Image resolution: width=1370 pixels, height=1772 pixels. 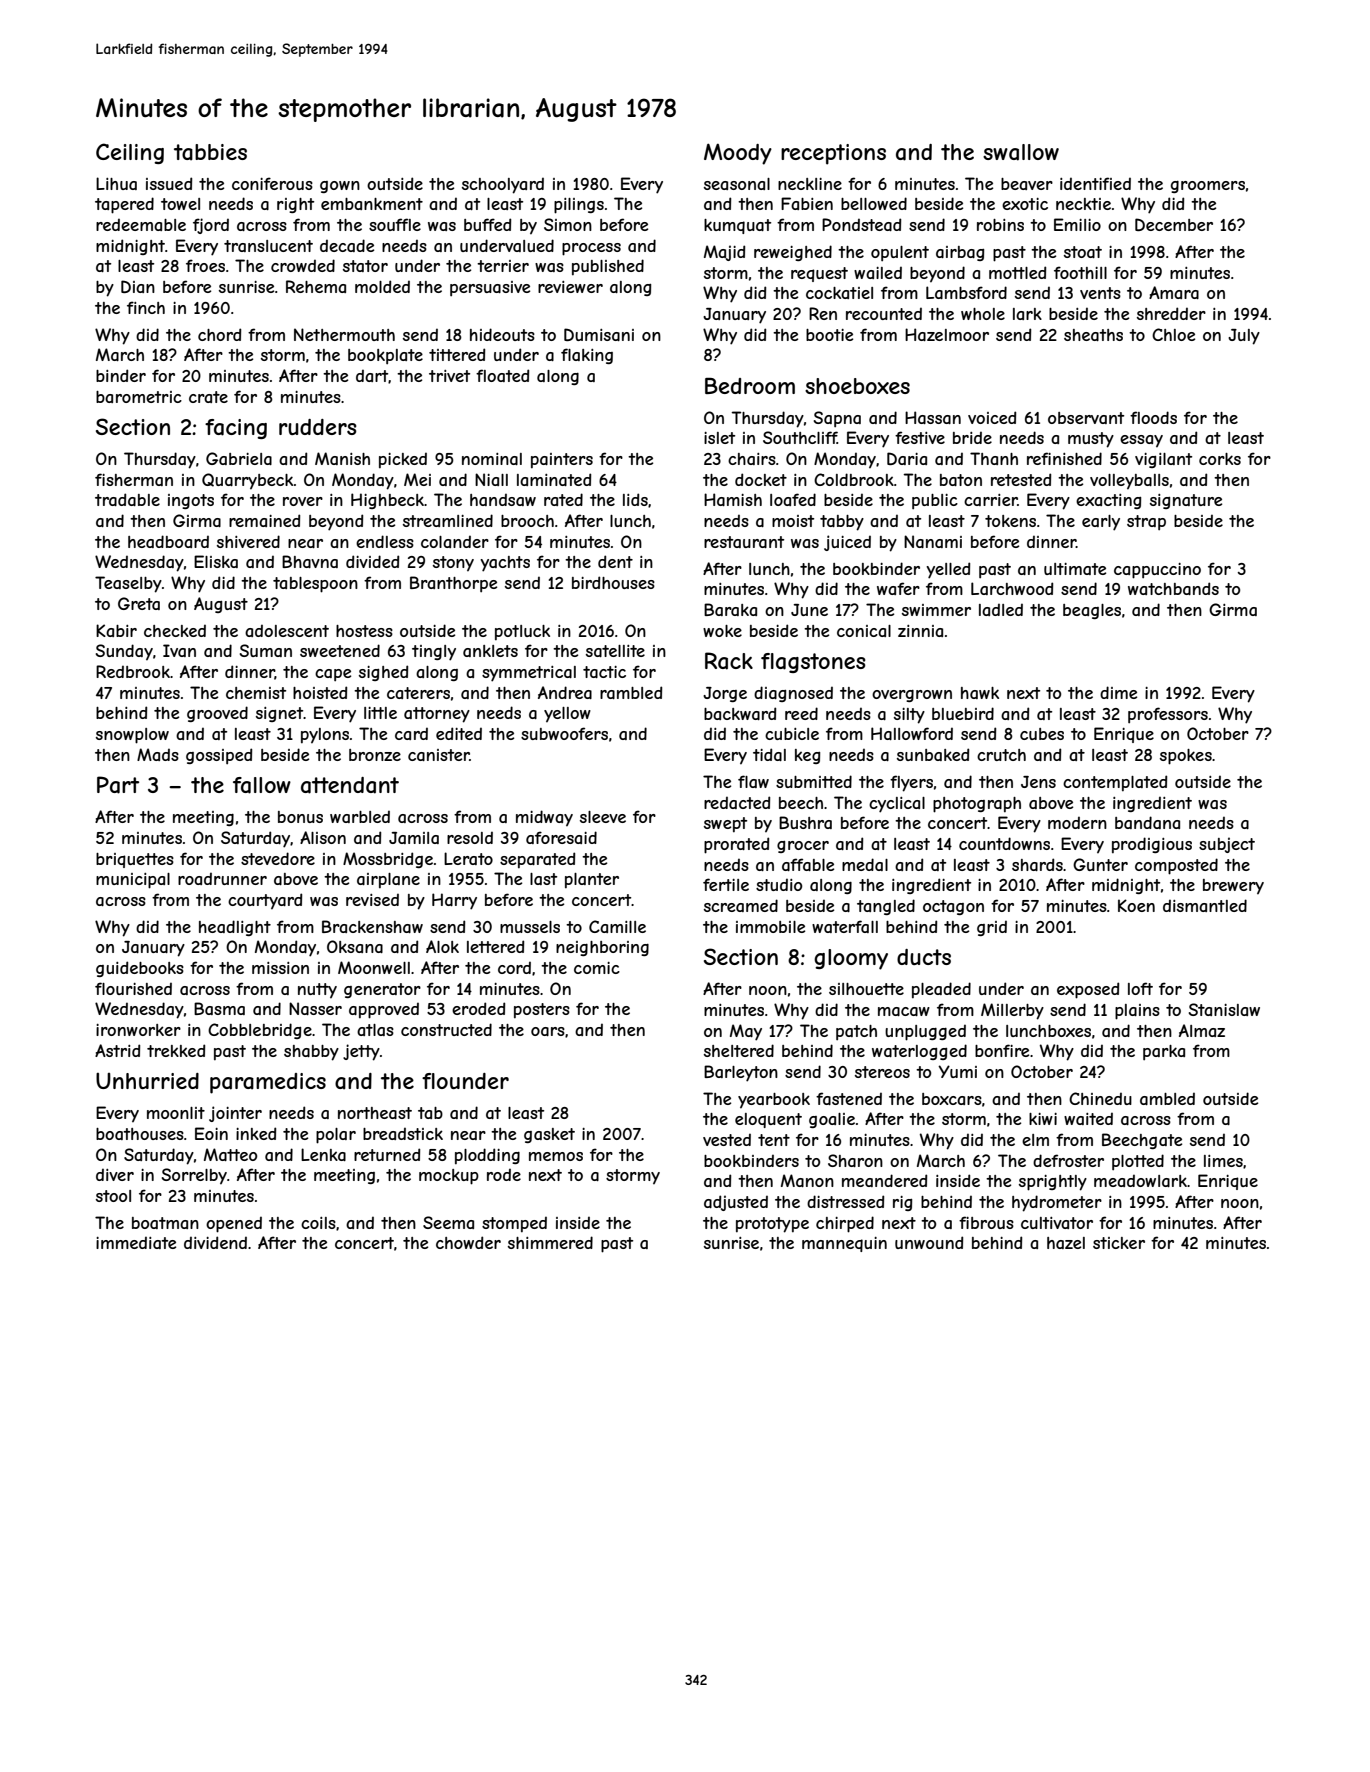 I want to click on adjusted, so click(x=736, y=1203).
